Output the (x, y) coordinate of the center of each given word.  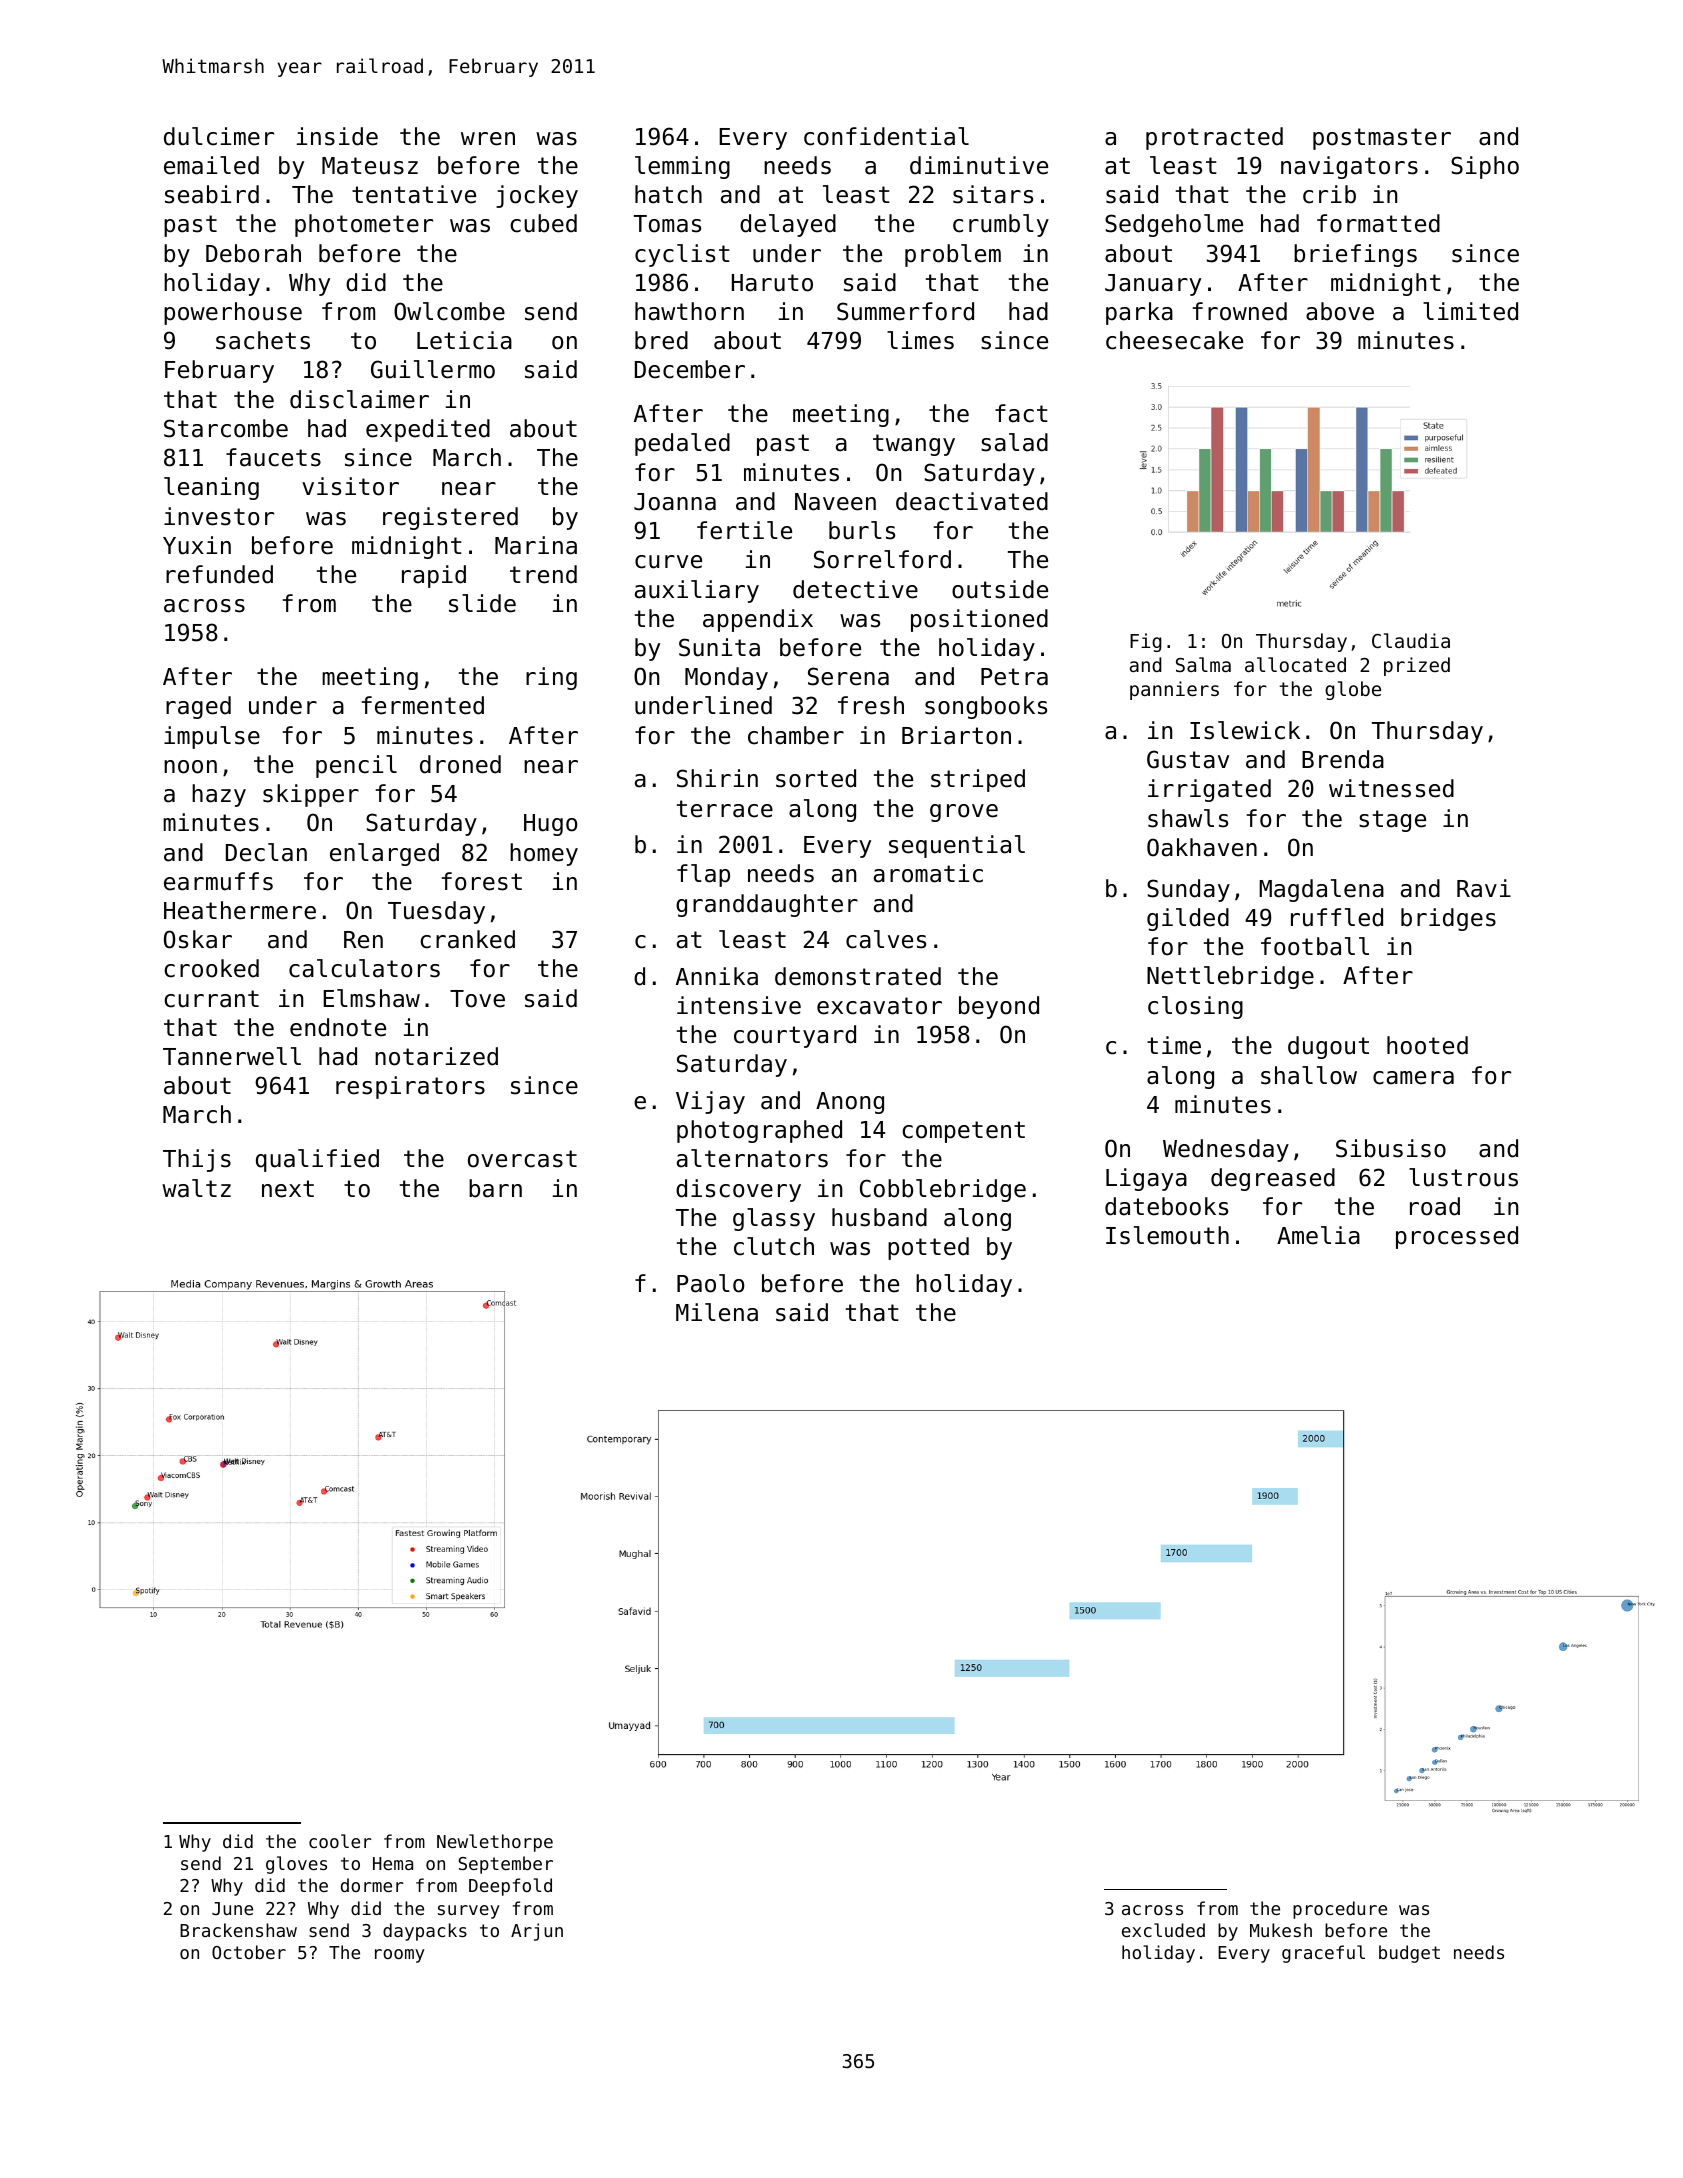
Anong (850, 1103)
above (1340, 311)
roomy (400, 1956)
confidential (886, 136)
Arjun (537, 1932)
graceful (1323, 1954)
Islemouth (1167, 1235)
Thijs (197, 1160)
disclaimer (359, 399)
